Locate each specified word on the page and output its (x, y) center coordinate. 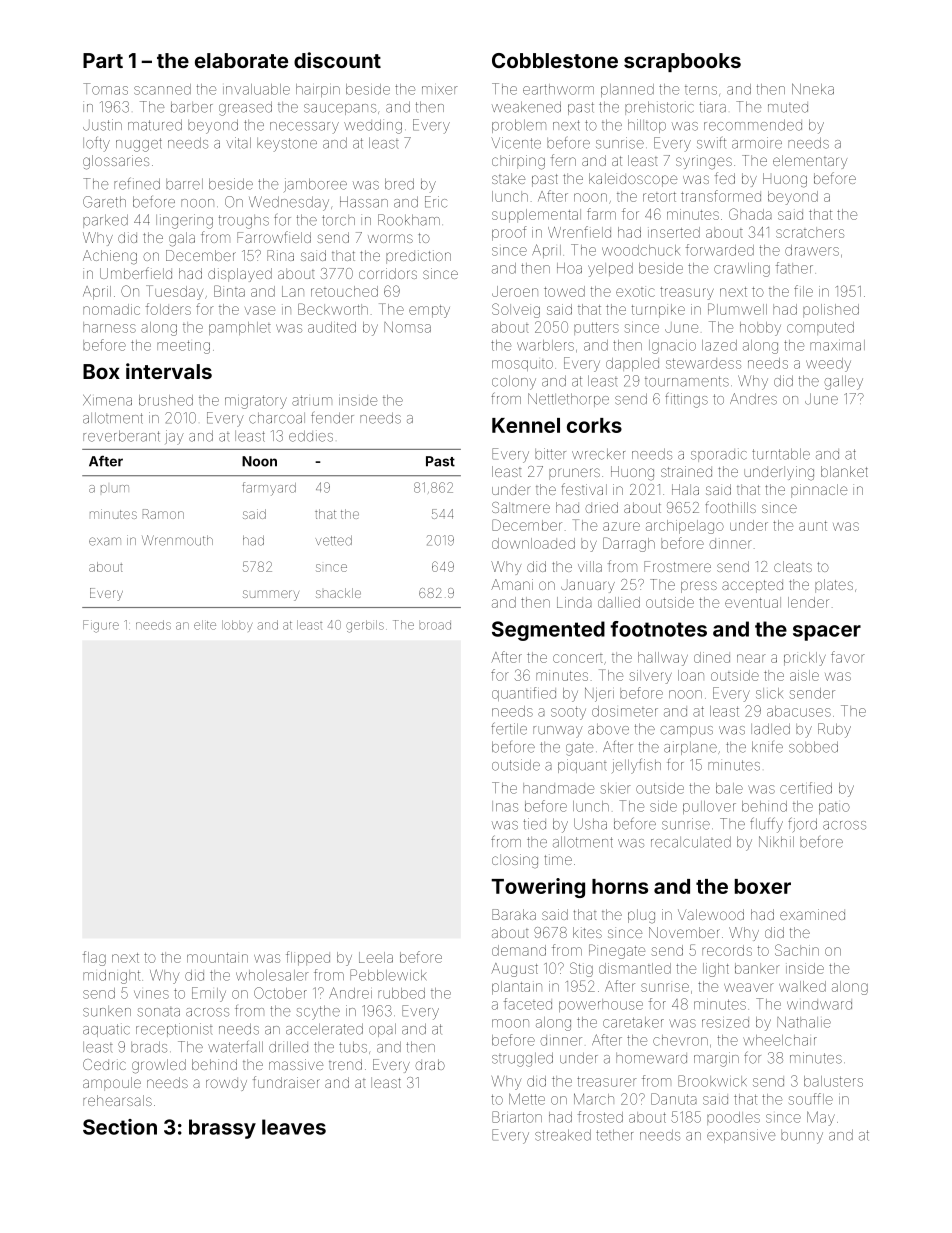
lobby (237, 626)
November (684, 932)
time (558, 859)
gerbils (365, 626)
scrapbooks (682, 62)
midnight (111, 977)
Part (103, 60)
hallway (663, 659)
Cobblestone (555, 60)
